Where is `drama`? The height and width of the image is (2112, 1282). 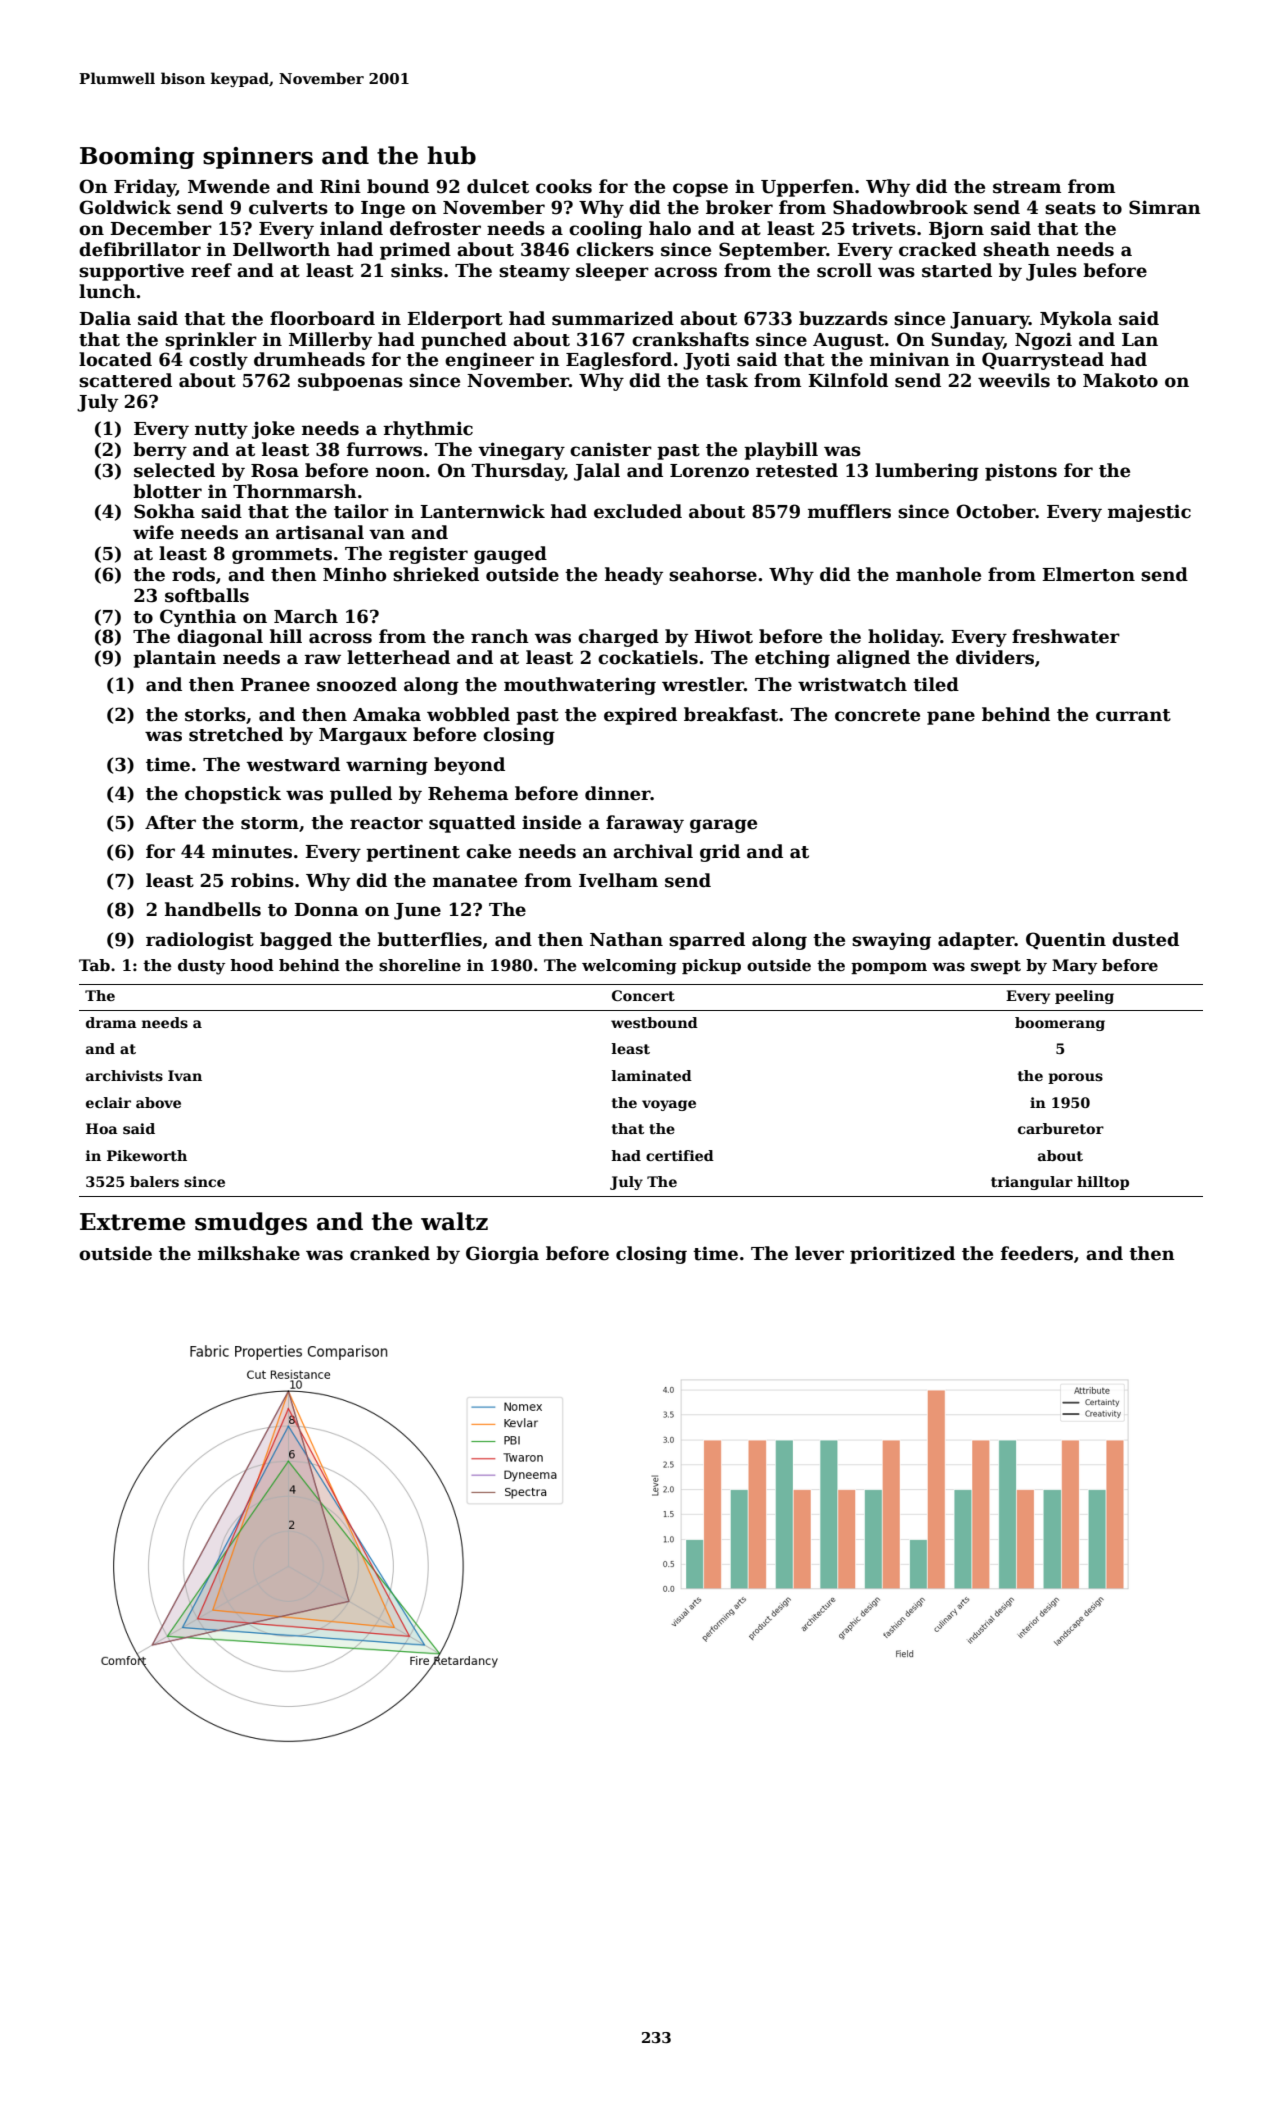
drama is located at coordinates (111, 1022).
